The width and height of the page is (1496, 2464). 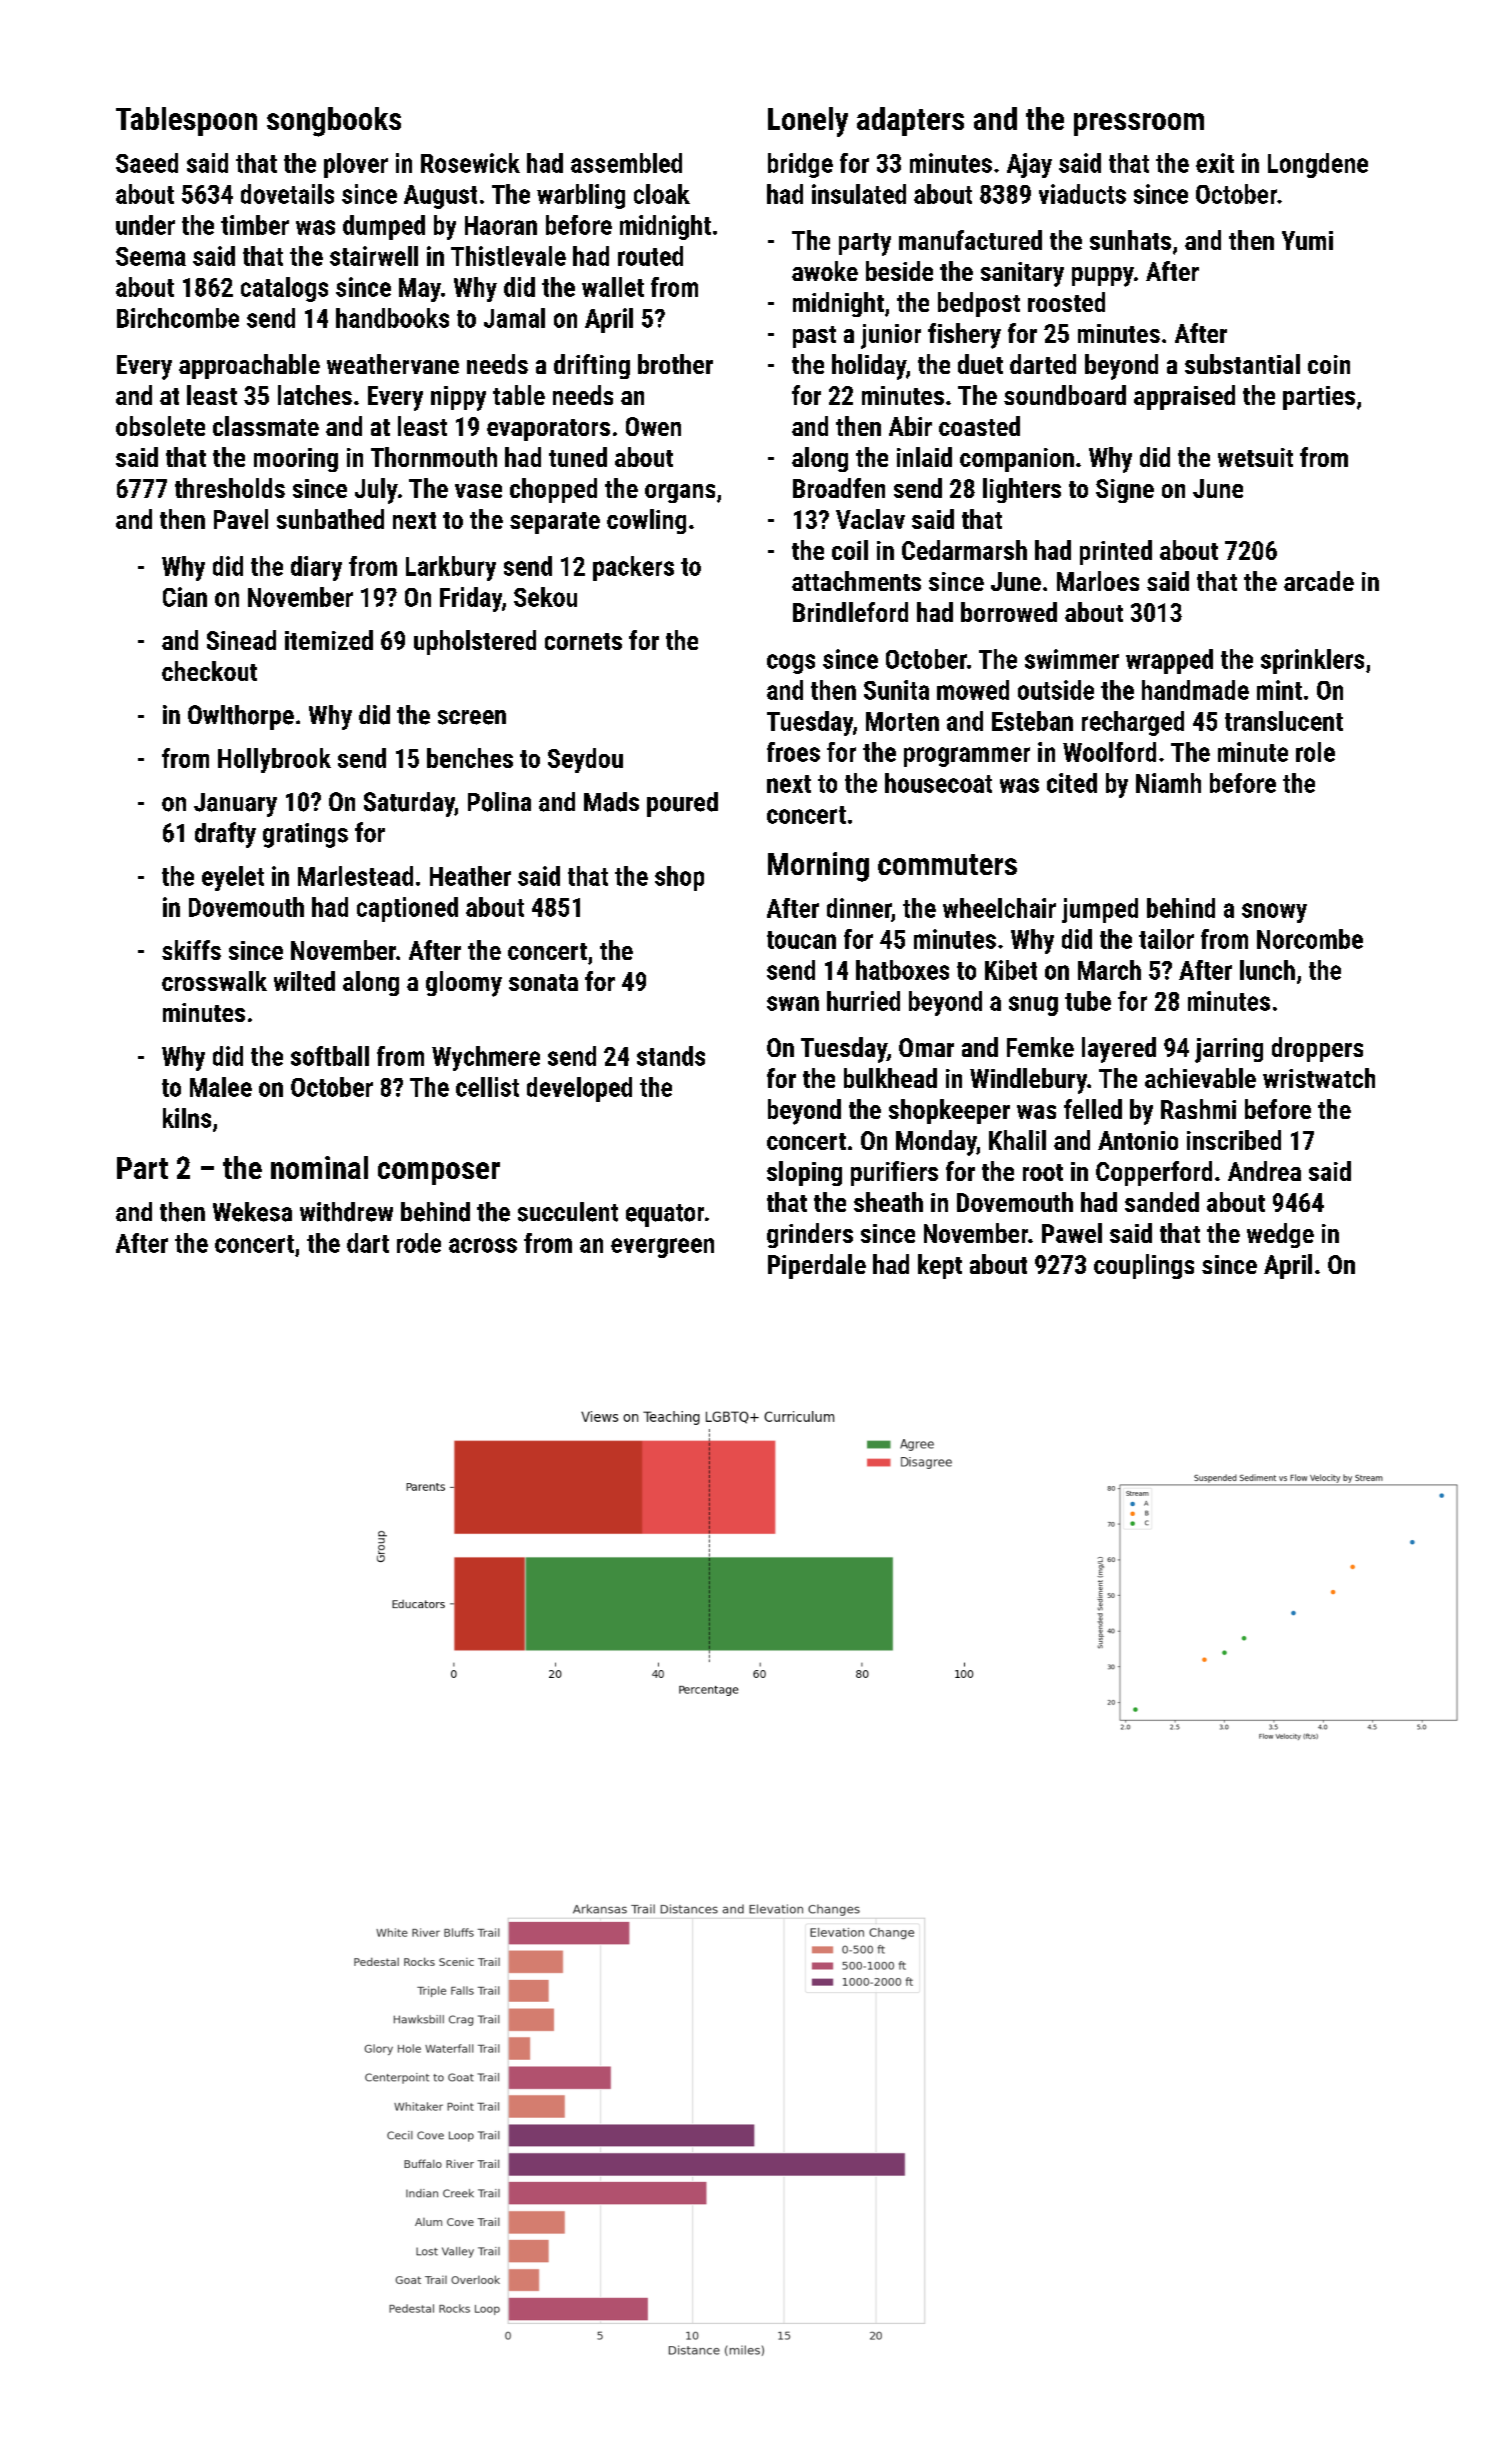 I want to click on Wekesa, so click(x=252, y=1212).
